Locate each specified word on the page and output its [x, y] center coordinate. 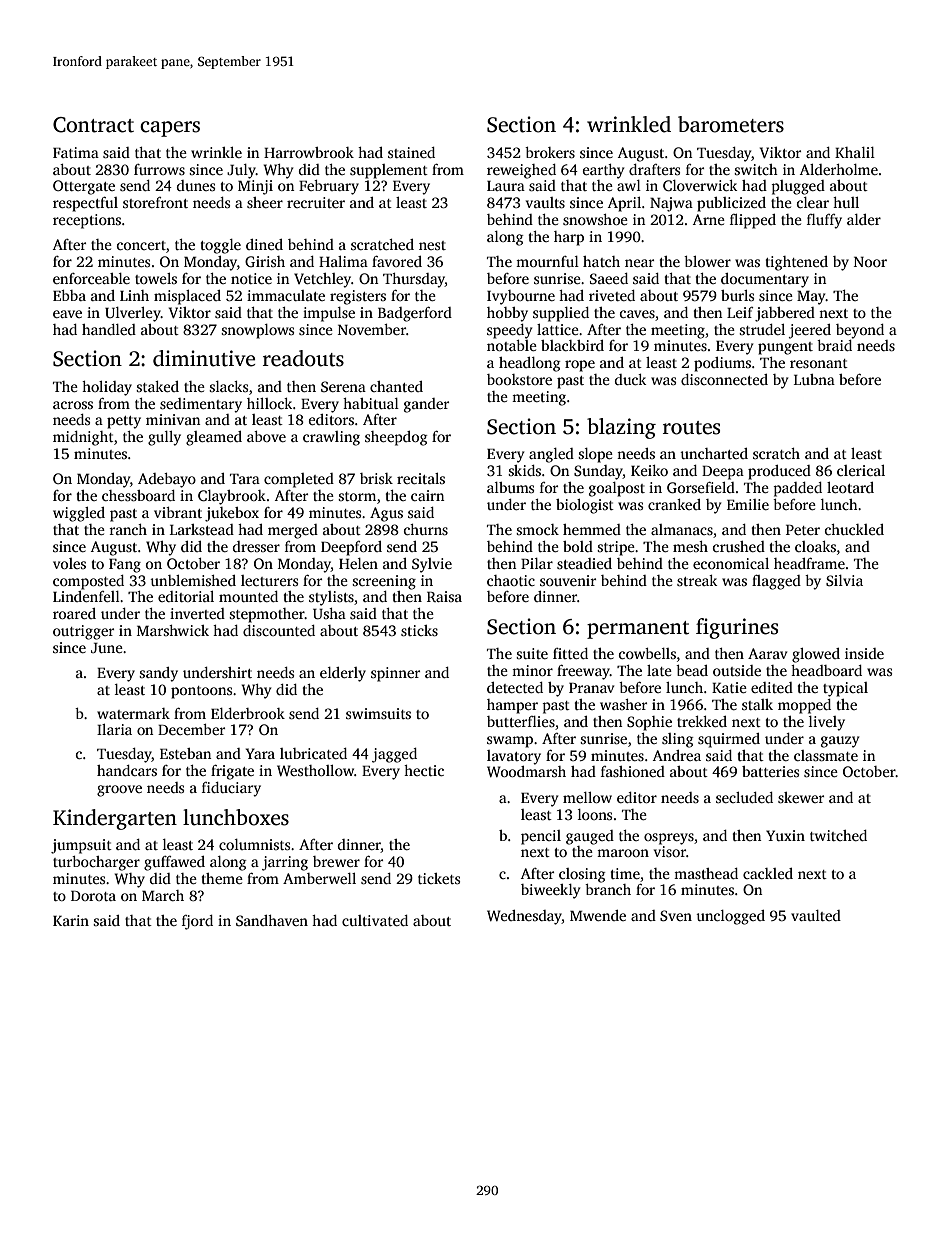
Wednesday [524, 917]
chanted [396, 386]
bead [692, 670]
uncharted [714, 453]
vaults [545, 202]
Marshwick [173, 630]
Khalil [855, 152]
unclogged [730, 917]
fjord [197, 922]
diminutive [204, 358]
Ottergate [84, 187]
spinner [395, 674]
